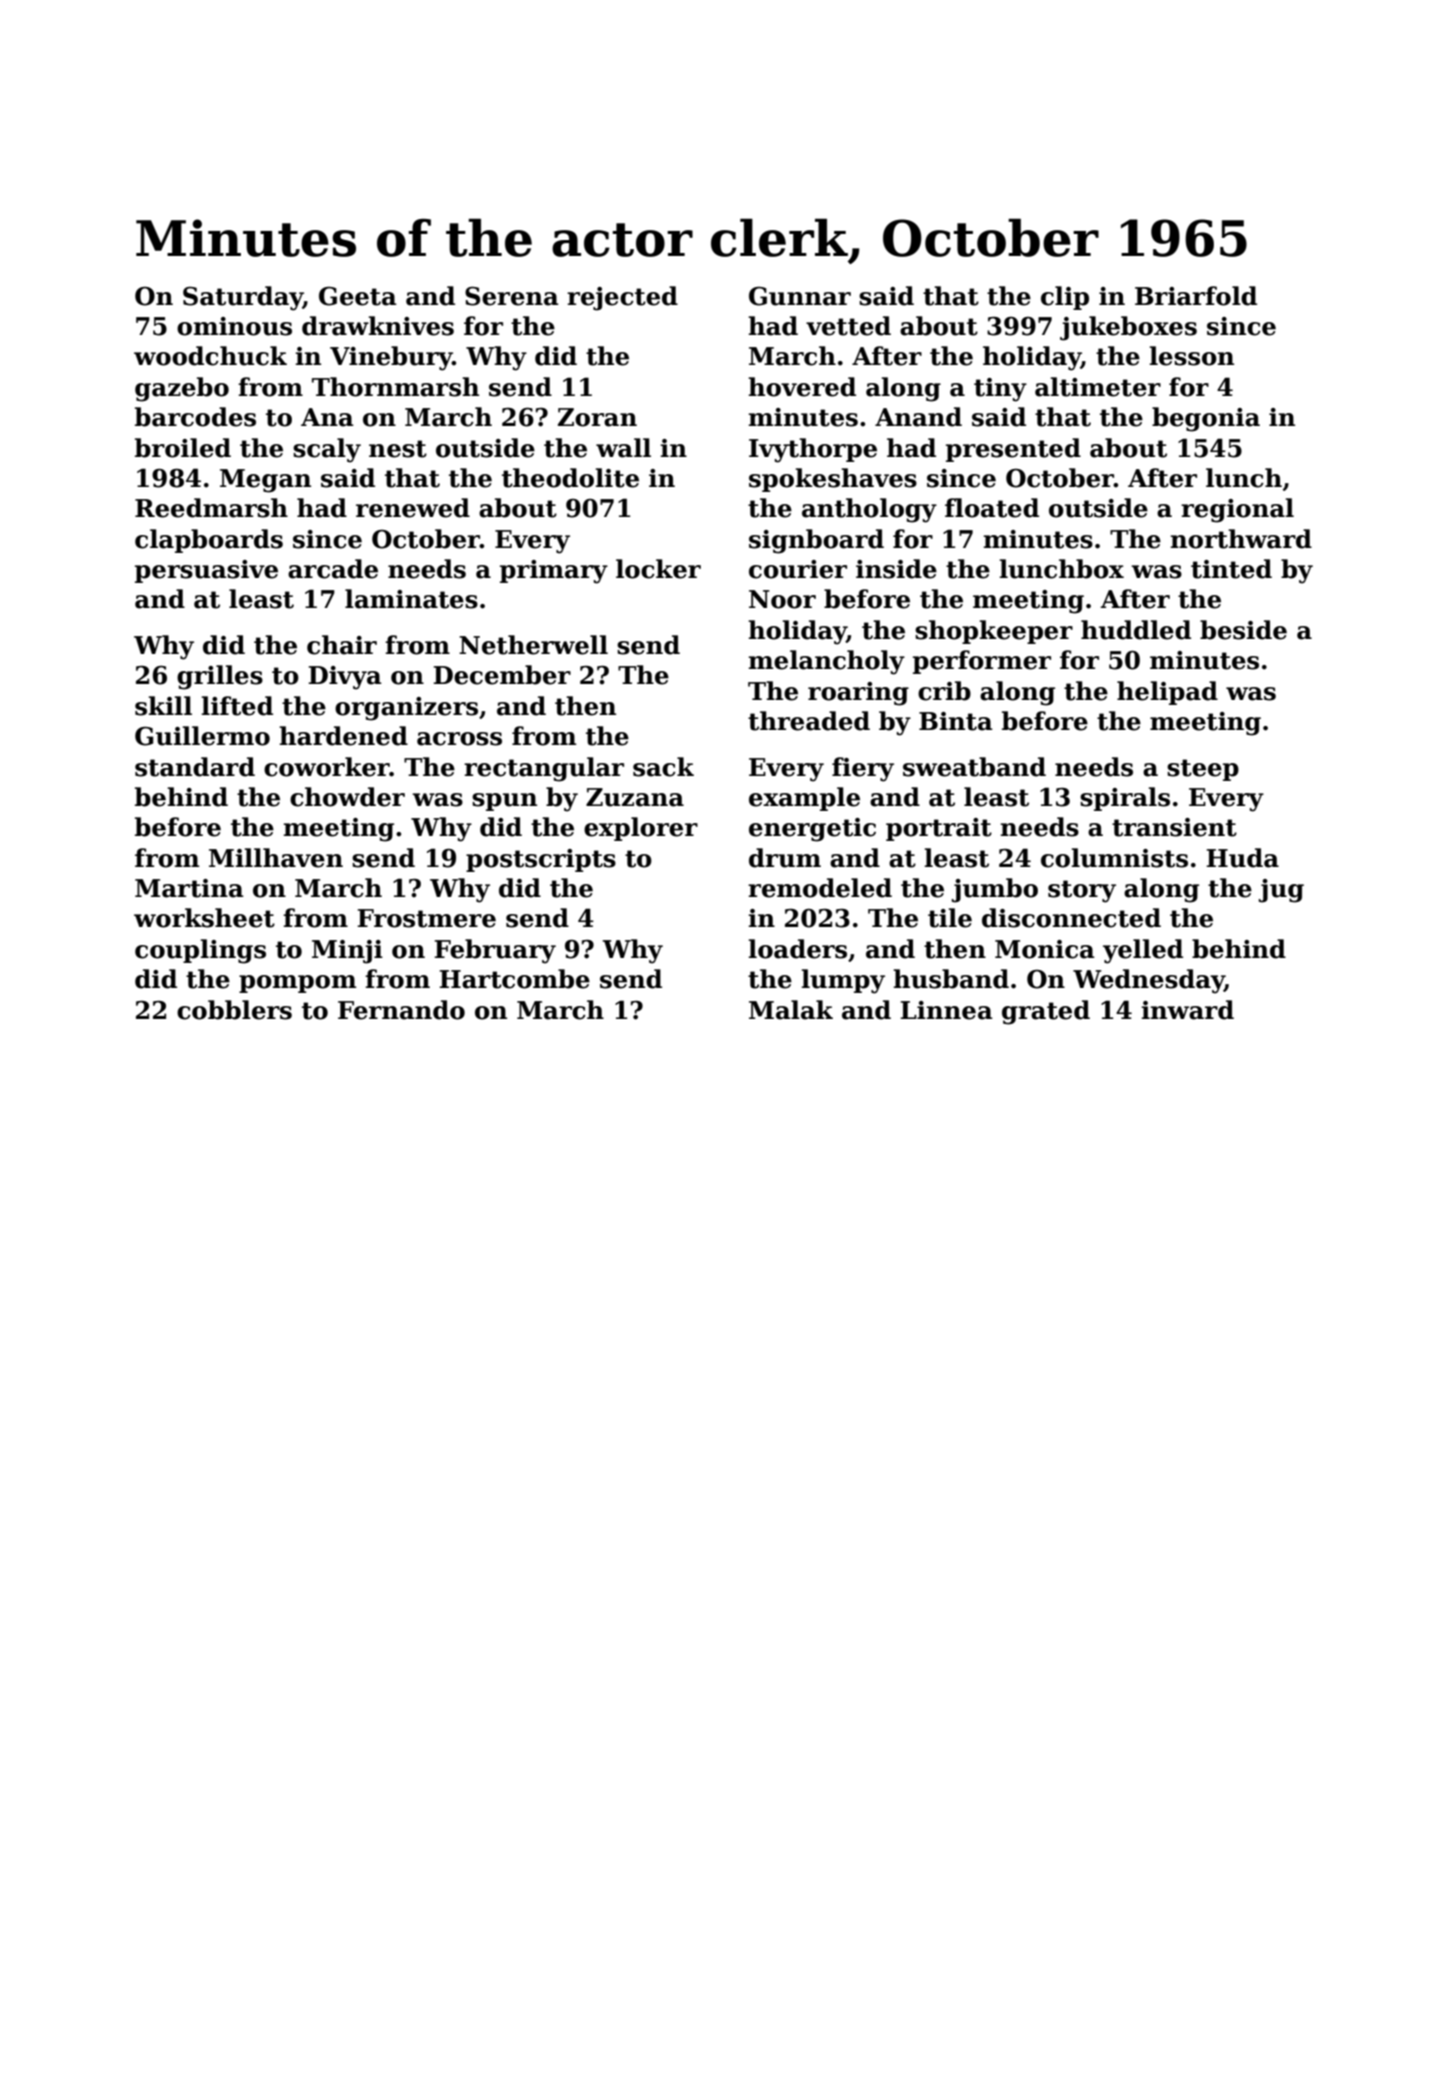 Image resolution: width=1450 pixels, height=2100 pixels. What do you see at coordinates (358, 296) in the document?
I see `Geeta` at bounding box center [358, 296].
